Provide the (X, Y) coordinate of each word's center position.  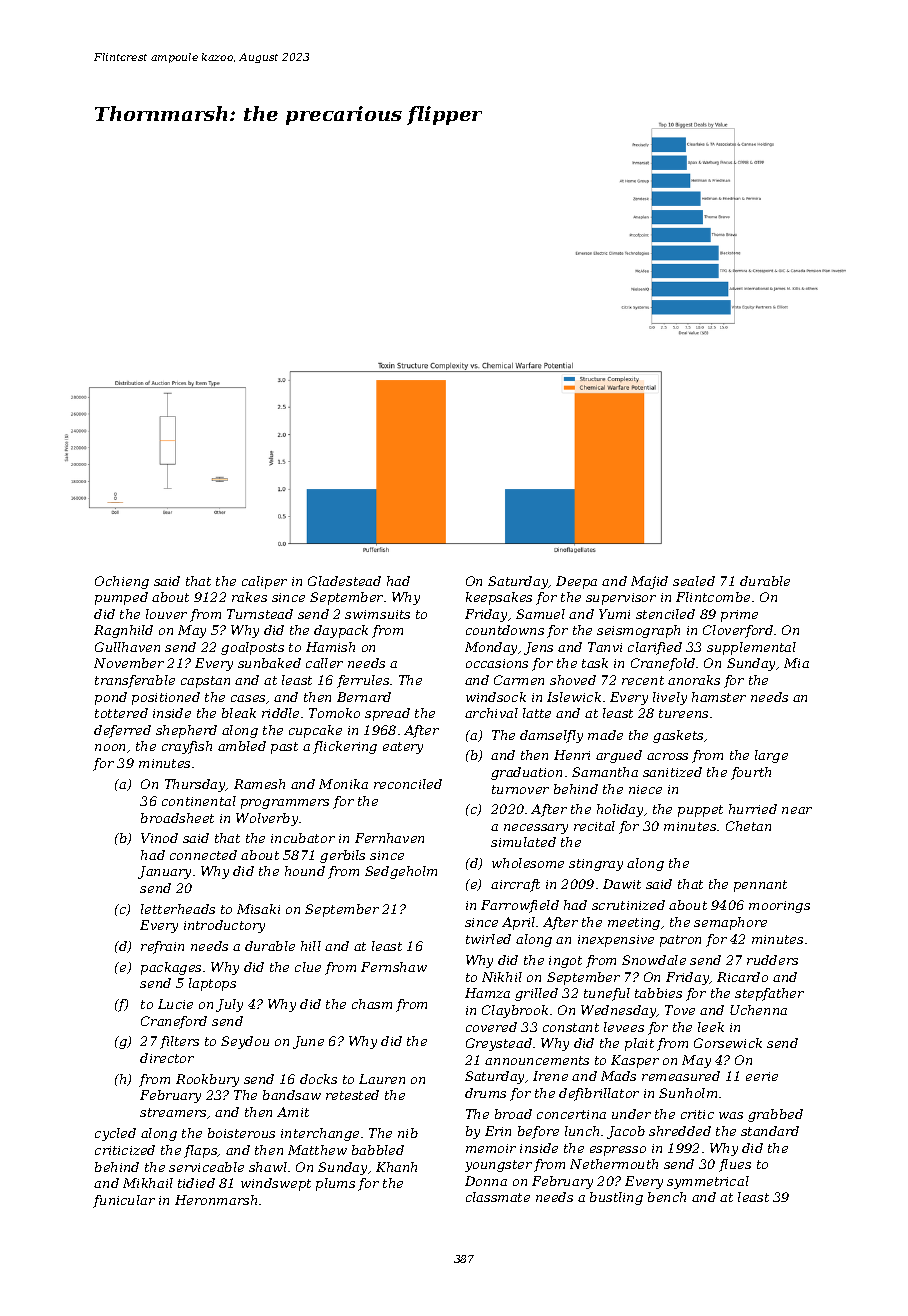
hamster (719, 697)
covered (491, 1027)
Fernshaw (394, 967)
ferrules (363, 681)
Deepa (576, 582)
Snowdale (654, 960)
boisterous (241, 1133)
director (167, 1058)
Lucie (175, 1004)
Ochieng (122, 582)
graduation (526, 773)
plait (639, 1044)
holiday (620, 810)
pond (111, 698)
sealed (694, 581)
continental (199, 801)
